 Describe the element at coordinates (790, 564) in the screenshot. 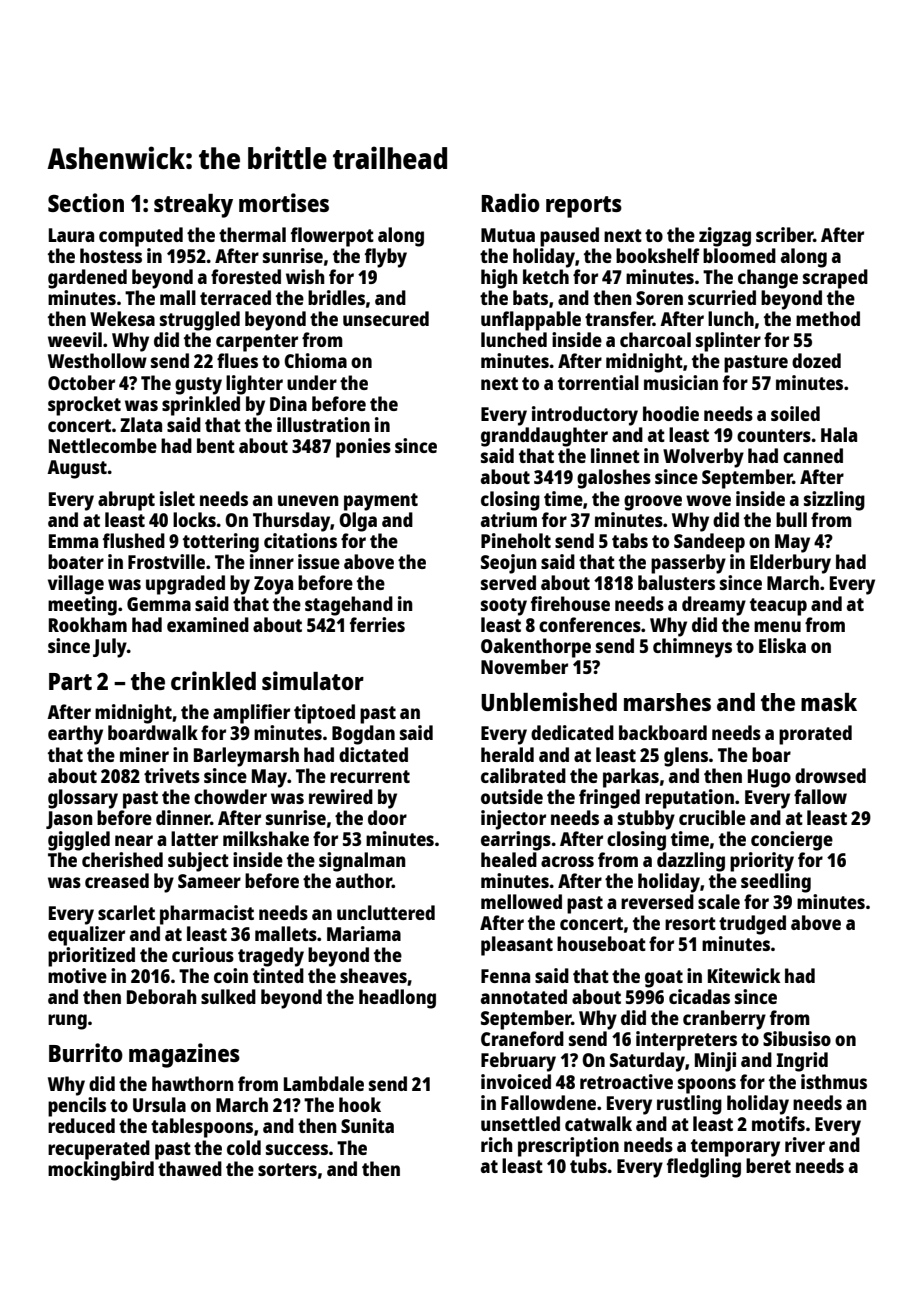

I see `Elderbury` at that location.
